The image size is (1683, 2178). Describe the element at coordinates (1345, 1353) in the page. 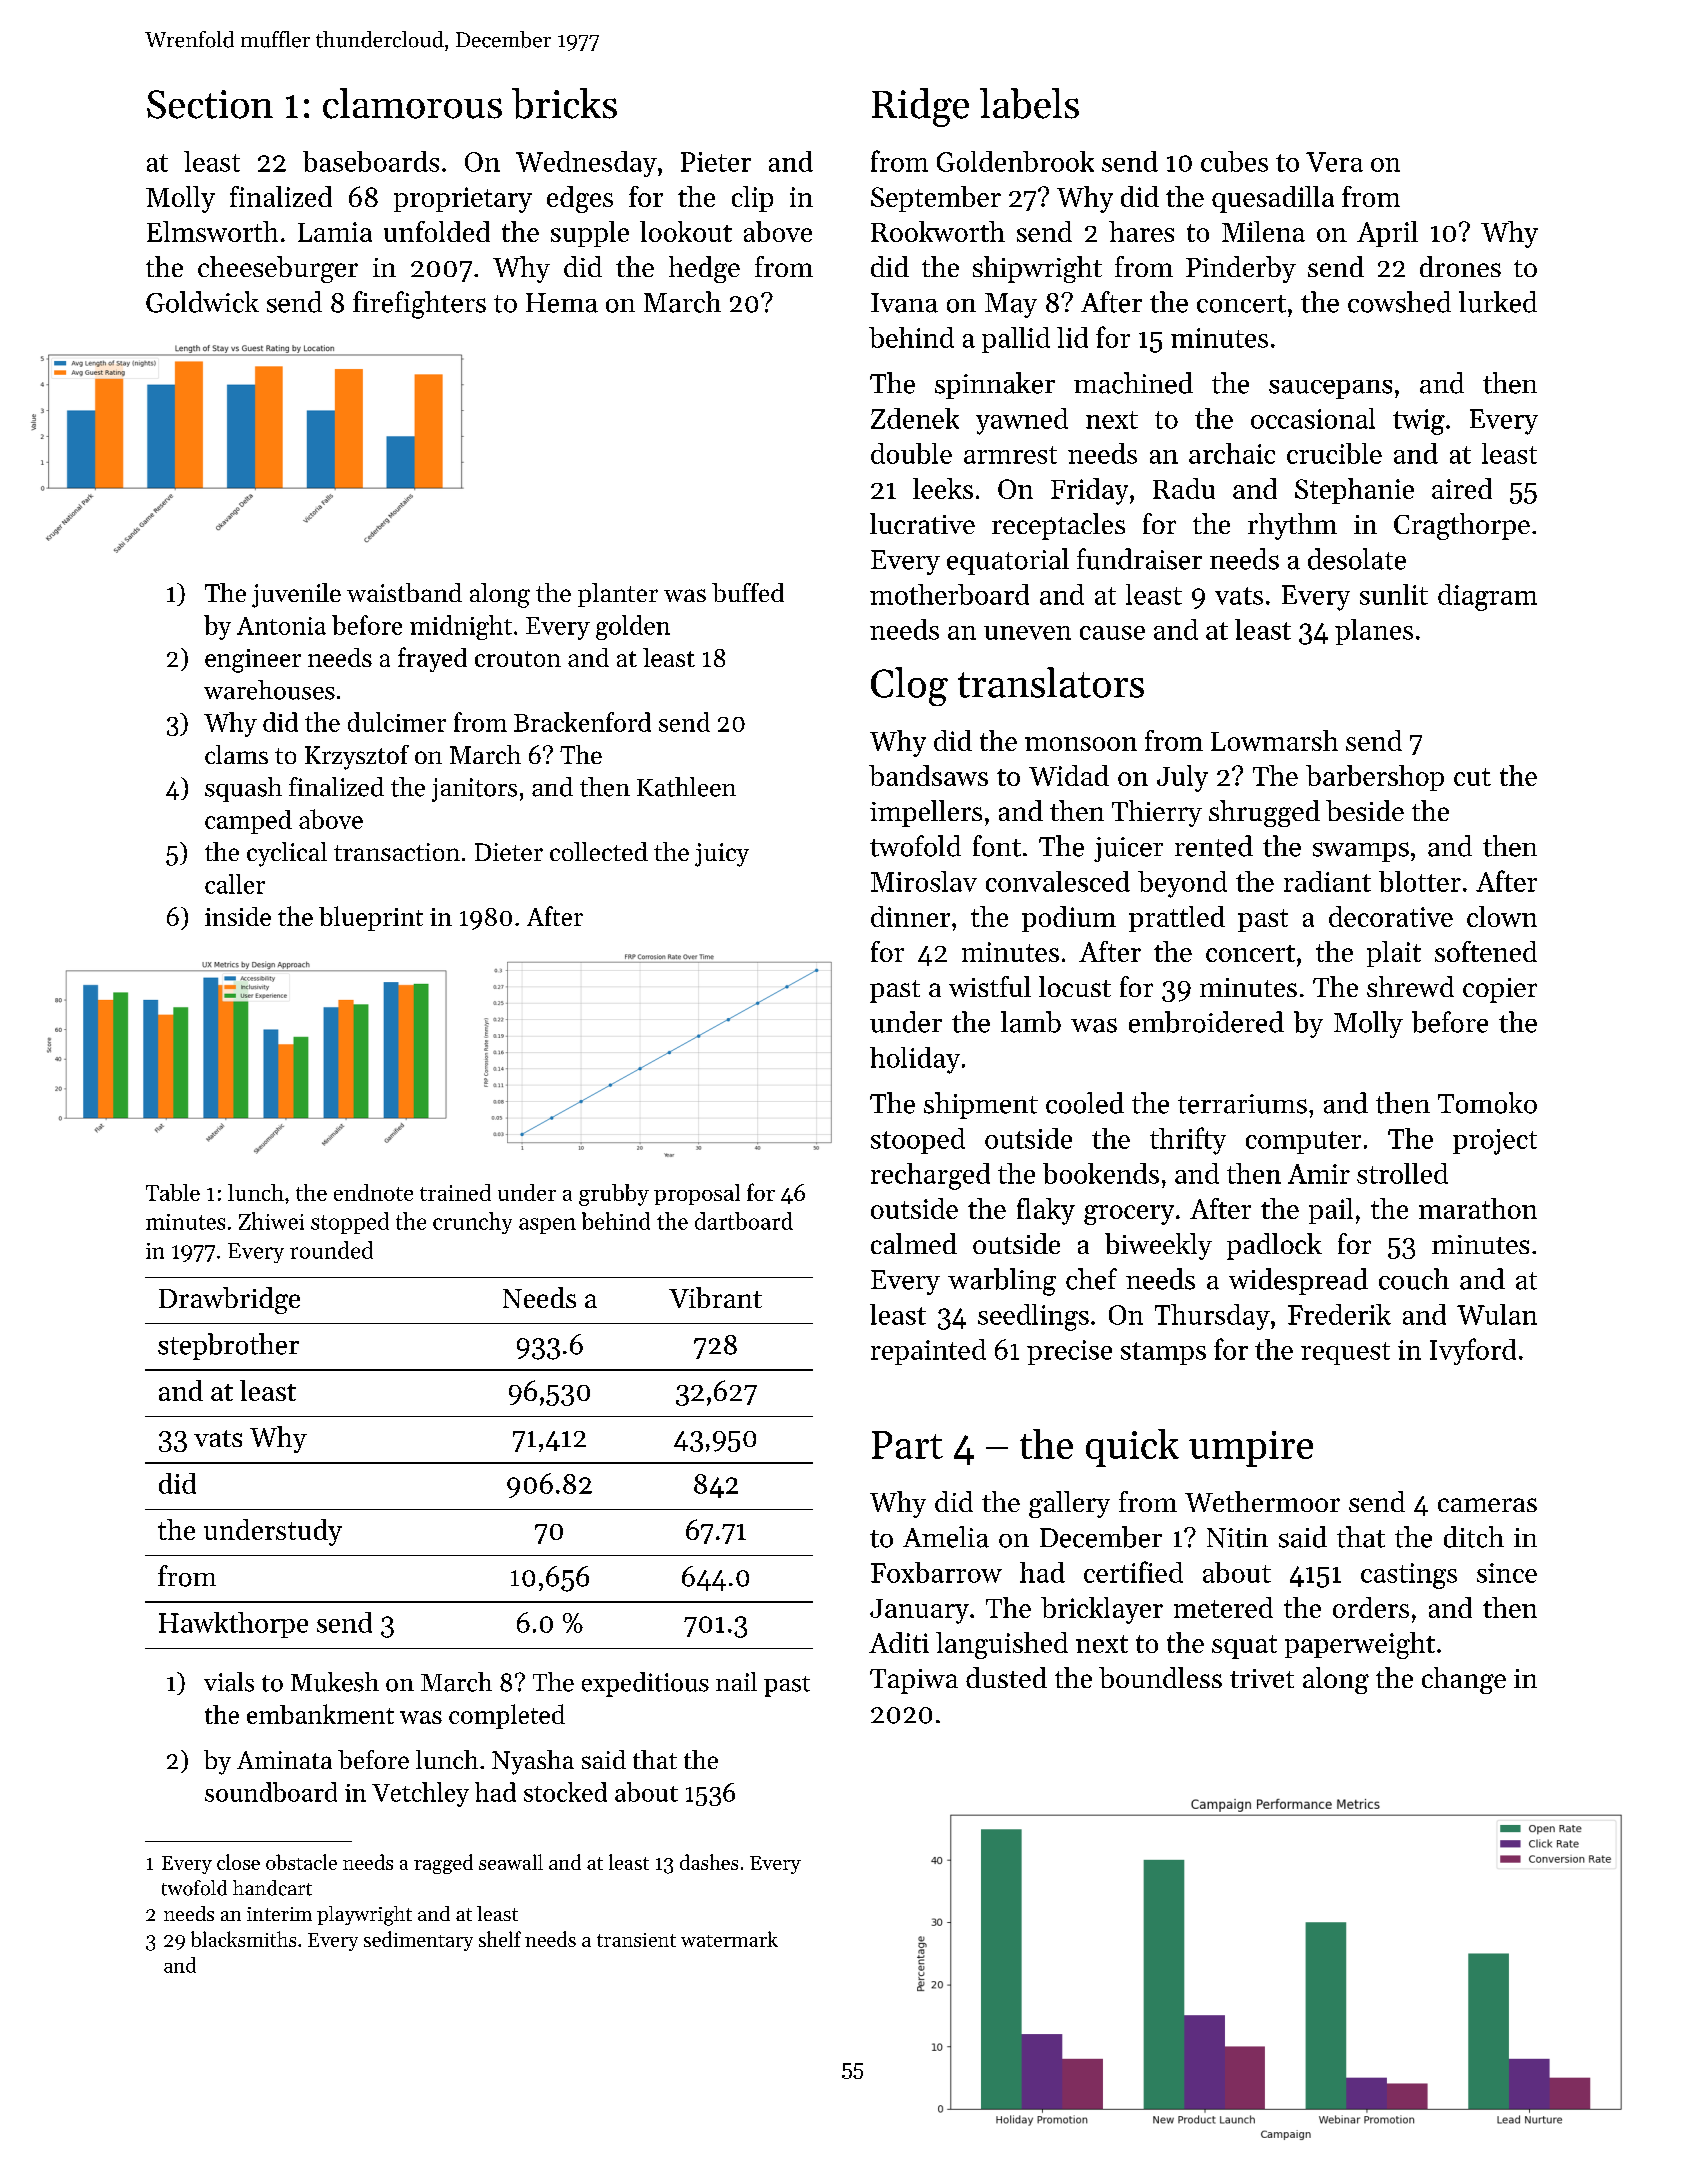

I see `request` at that location.
